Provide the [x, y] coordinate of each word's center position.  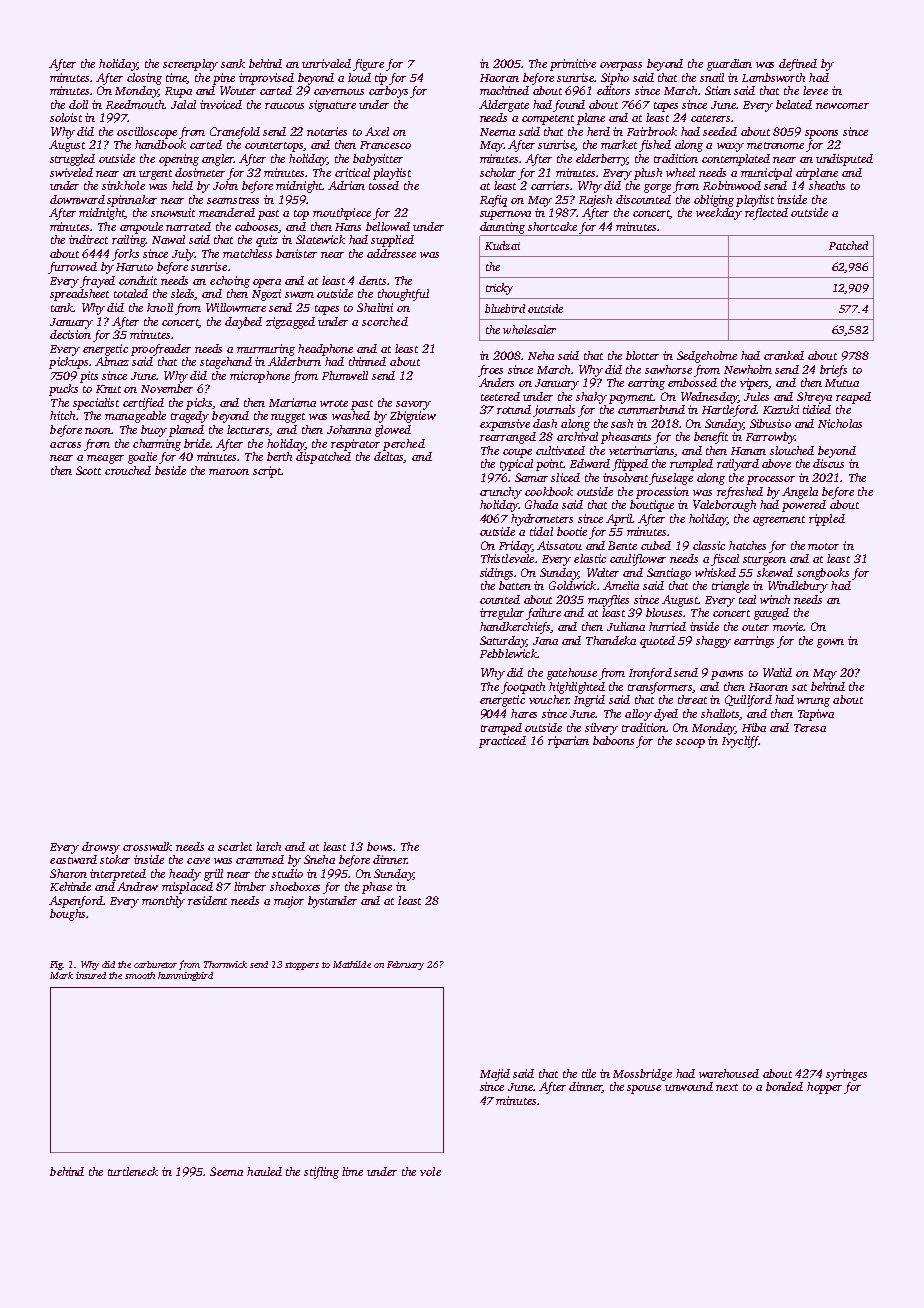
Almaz [112, 361]
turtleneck [133, 1171]
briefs [833, 371]
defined [798, 65]
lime [352, 1171]
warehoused [729, 1073]
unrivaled [326, 63]
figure [368, 65]
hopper [824, 1088]
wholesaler [529, 329]
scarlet [235, 846]
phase [377, 888]
